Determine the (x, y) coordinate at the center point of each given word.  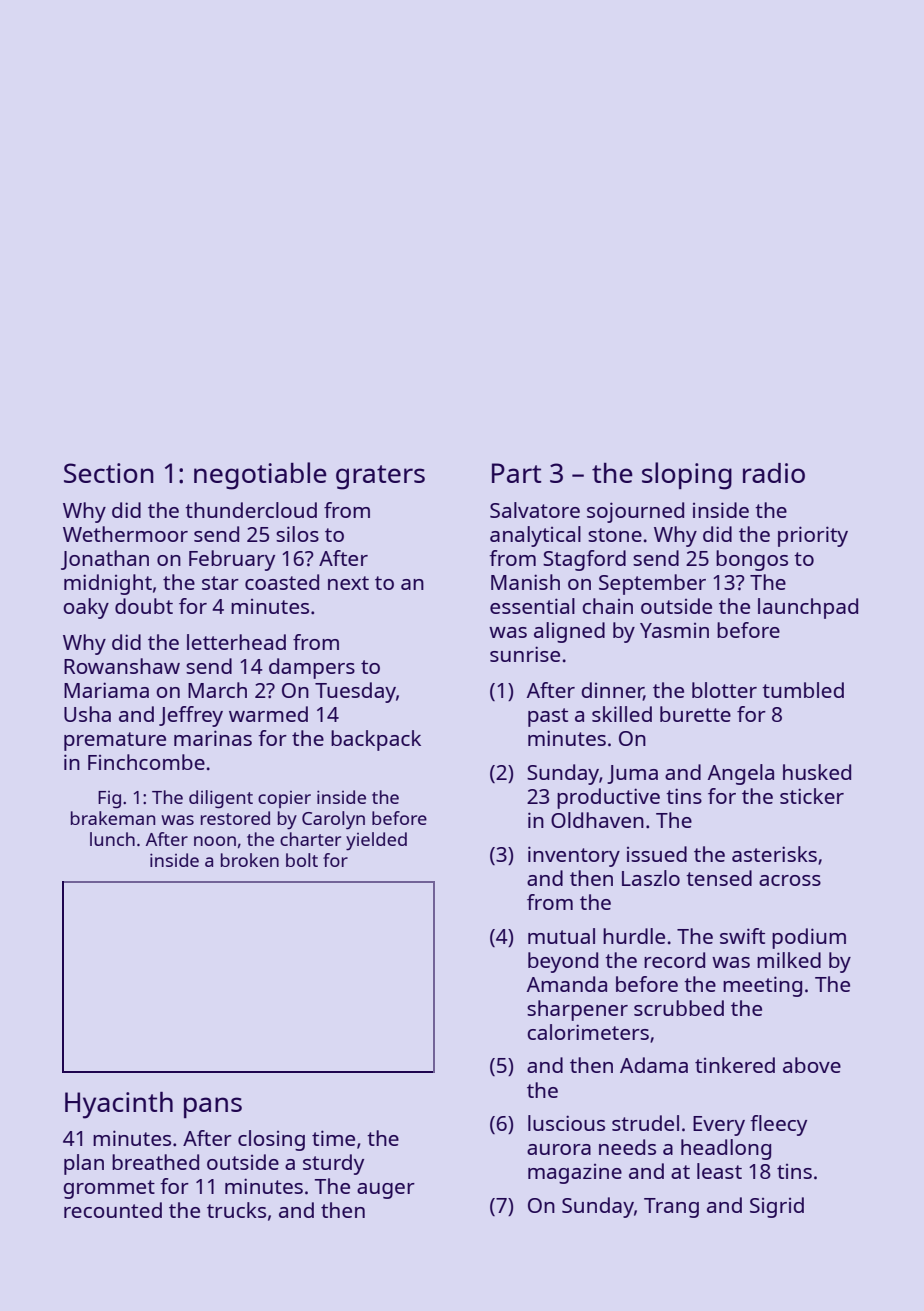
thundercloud (251, 510)
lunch (112, 839)
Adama (654, 1065)
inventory (574, 856)
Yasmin (674, 630)
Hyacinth (119, 1105)
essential (532, 606)
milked (789, 960)
